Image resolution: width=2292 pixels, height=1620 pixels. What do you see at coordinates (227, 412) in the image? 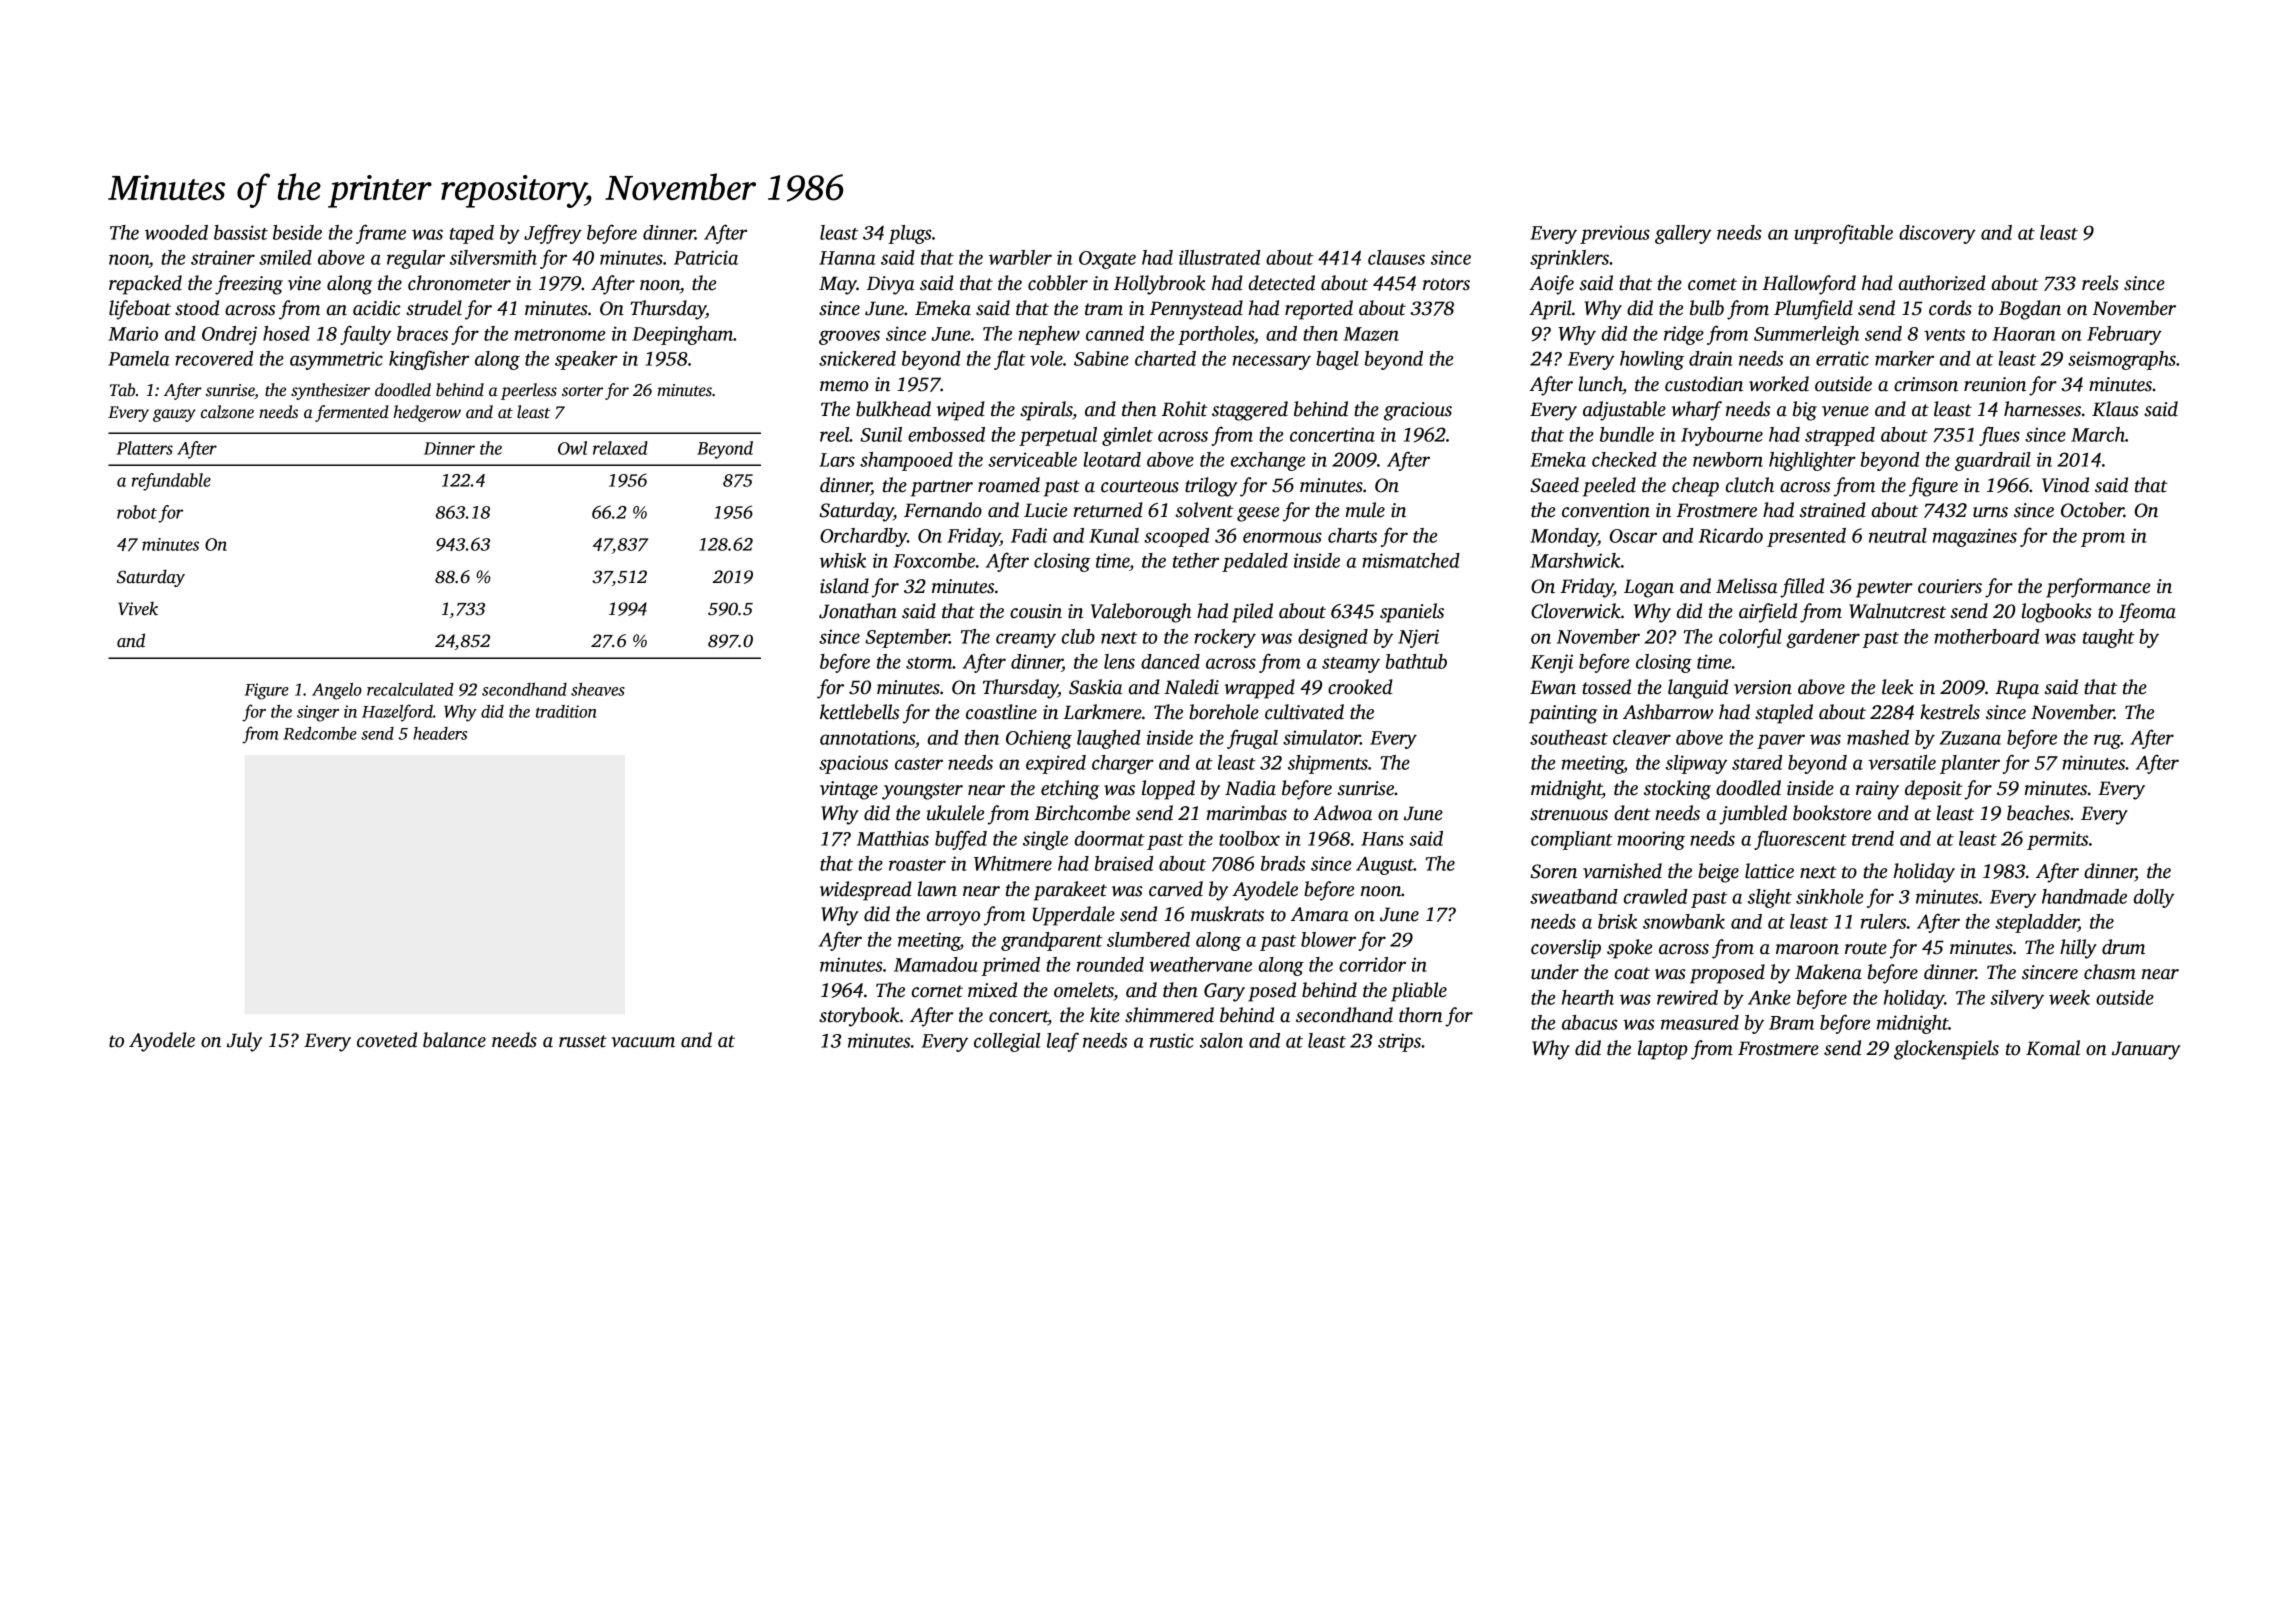
I see `calzone` at bounding box center [227, 412].
